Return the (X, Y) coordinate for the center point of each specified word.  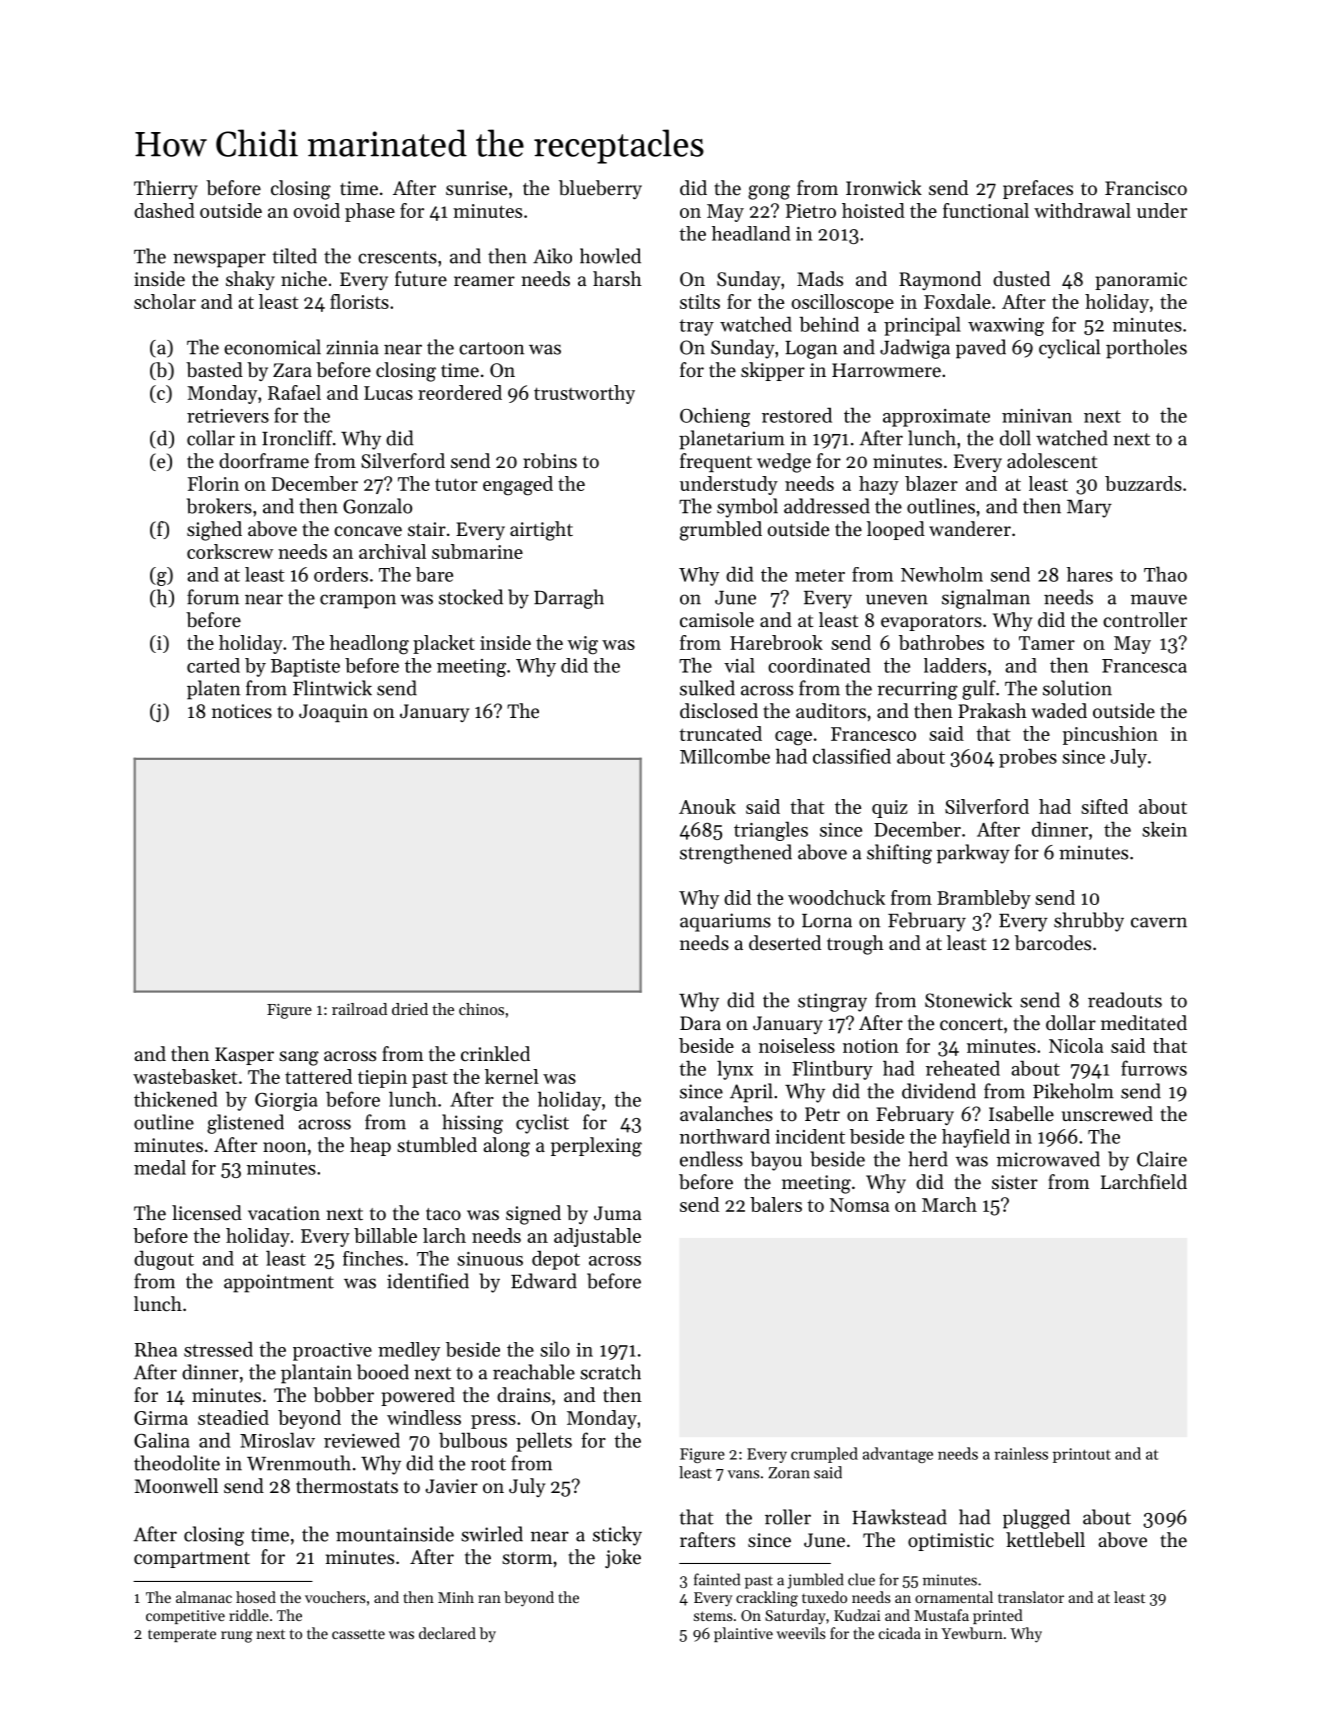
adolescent (1052, 461)
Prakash (992, 710)
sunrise (476, 188)
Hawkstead (899, 1517)
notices (242, 711)
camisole (717, 619)
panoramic (1141, 281)
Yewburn (972, 1633)
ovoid (317, 210)
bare (434, 574)
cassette (358, 1634)
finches (373, 1258)
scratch (610, 1372)
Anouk (707, 806)
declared (447, 1633)
